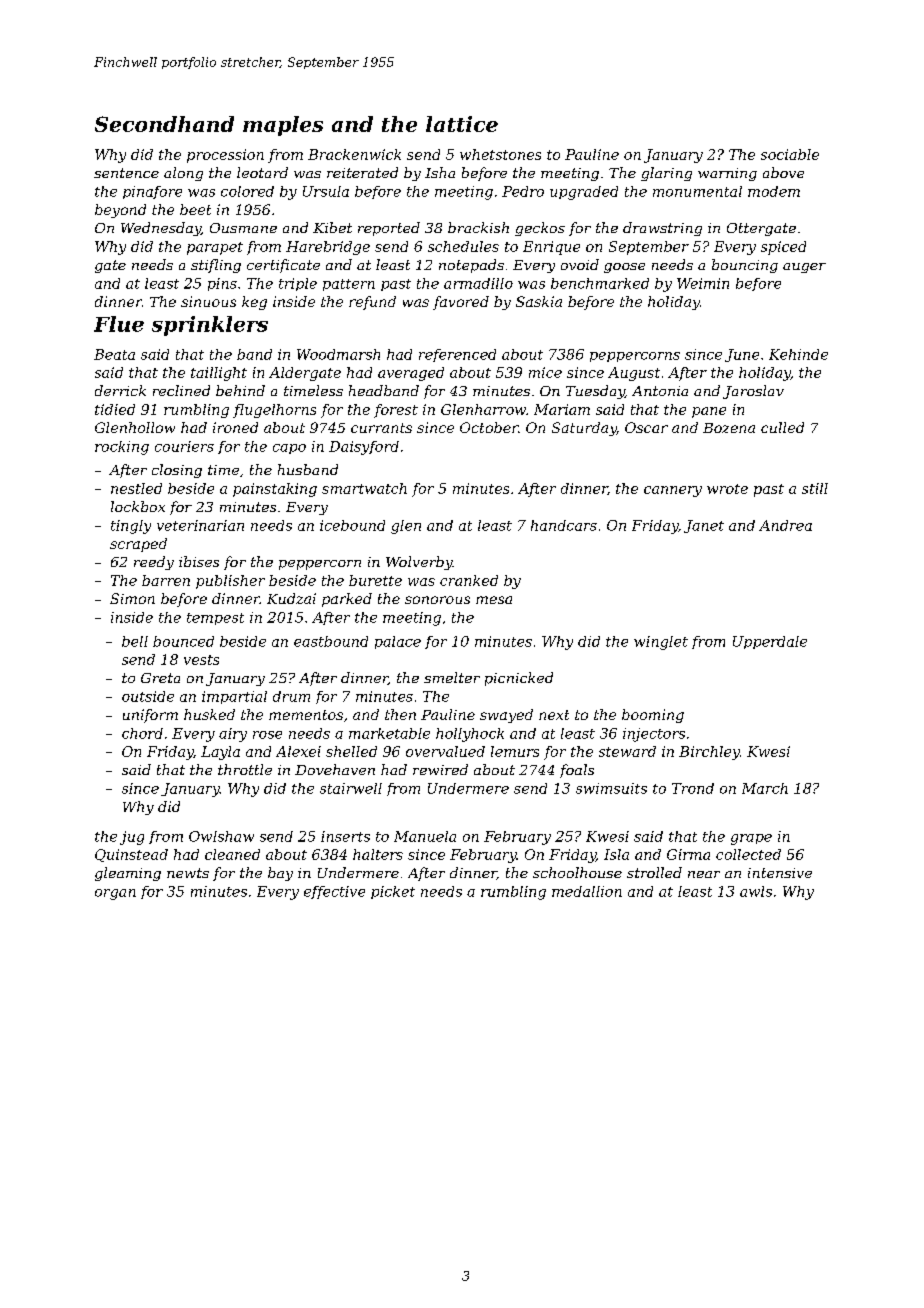 The image size is (924, 1308). Describe the element at coordinates (457, 355) in the document. I see `referenced` at that location.
